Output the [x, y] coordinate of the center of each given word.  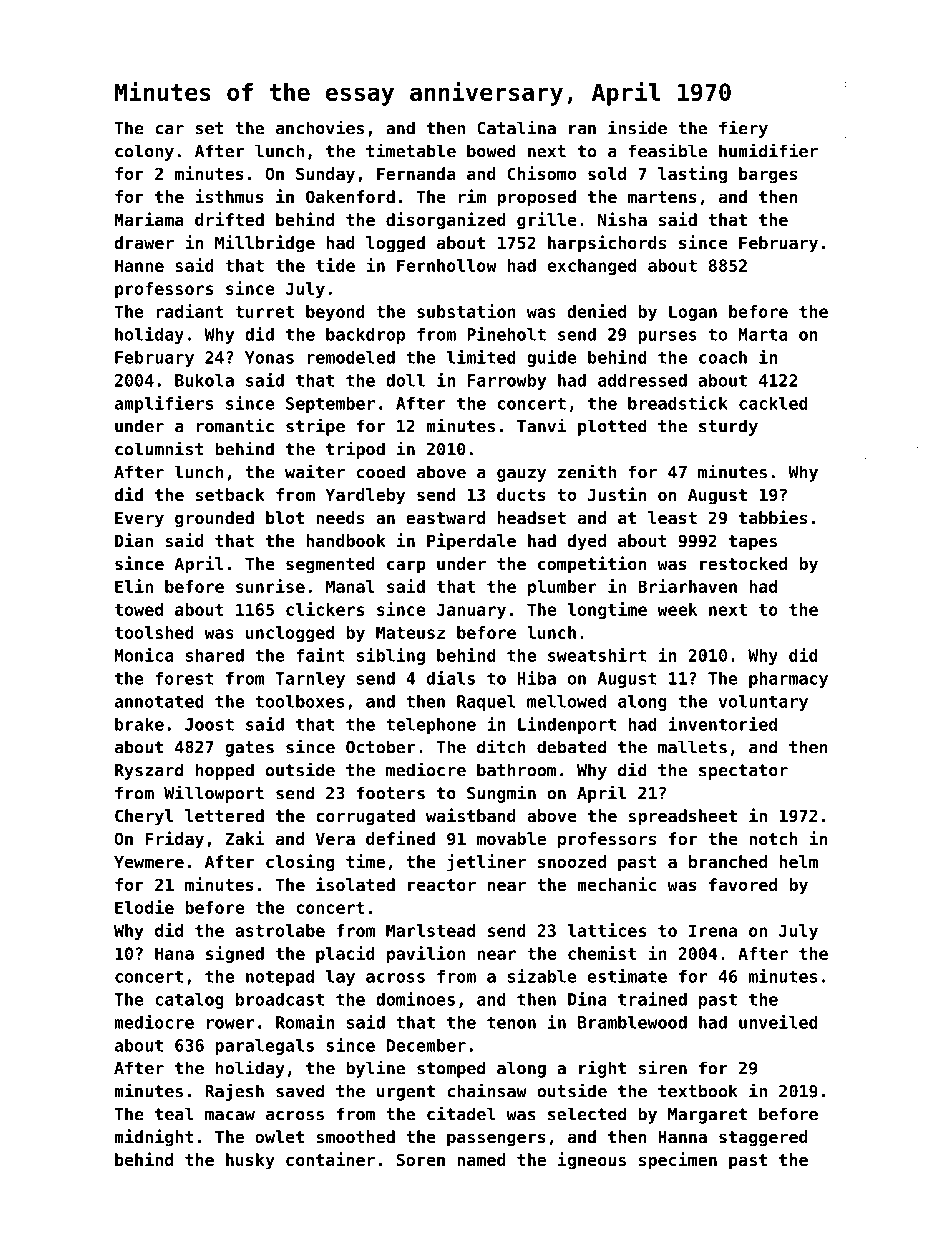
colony [144, 152]
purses [667, 337]
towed [139, 609]
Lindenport [567, 725]
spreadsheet [682, 817]
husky [250, 1161]
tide [335, 265]
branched [728, 861]
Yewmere [149, 862]
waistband [471, 815]
